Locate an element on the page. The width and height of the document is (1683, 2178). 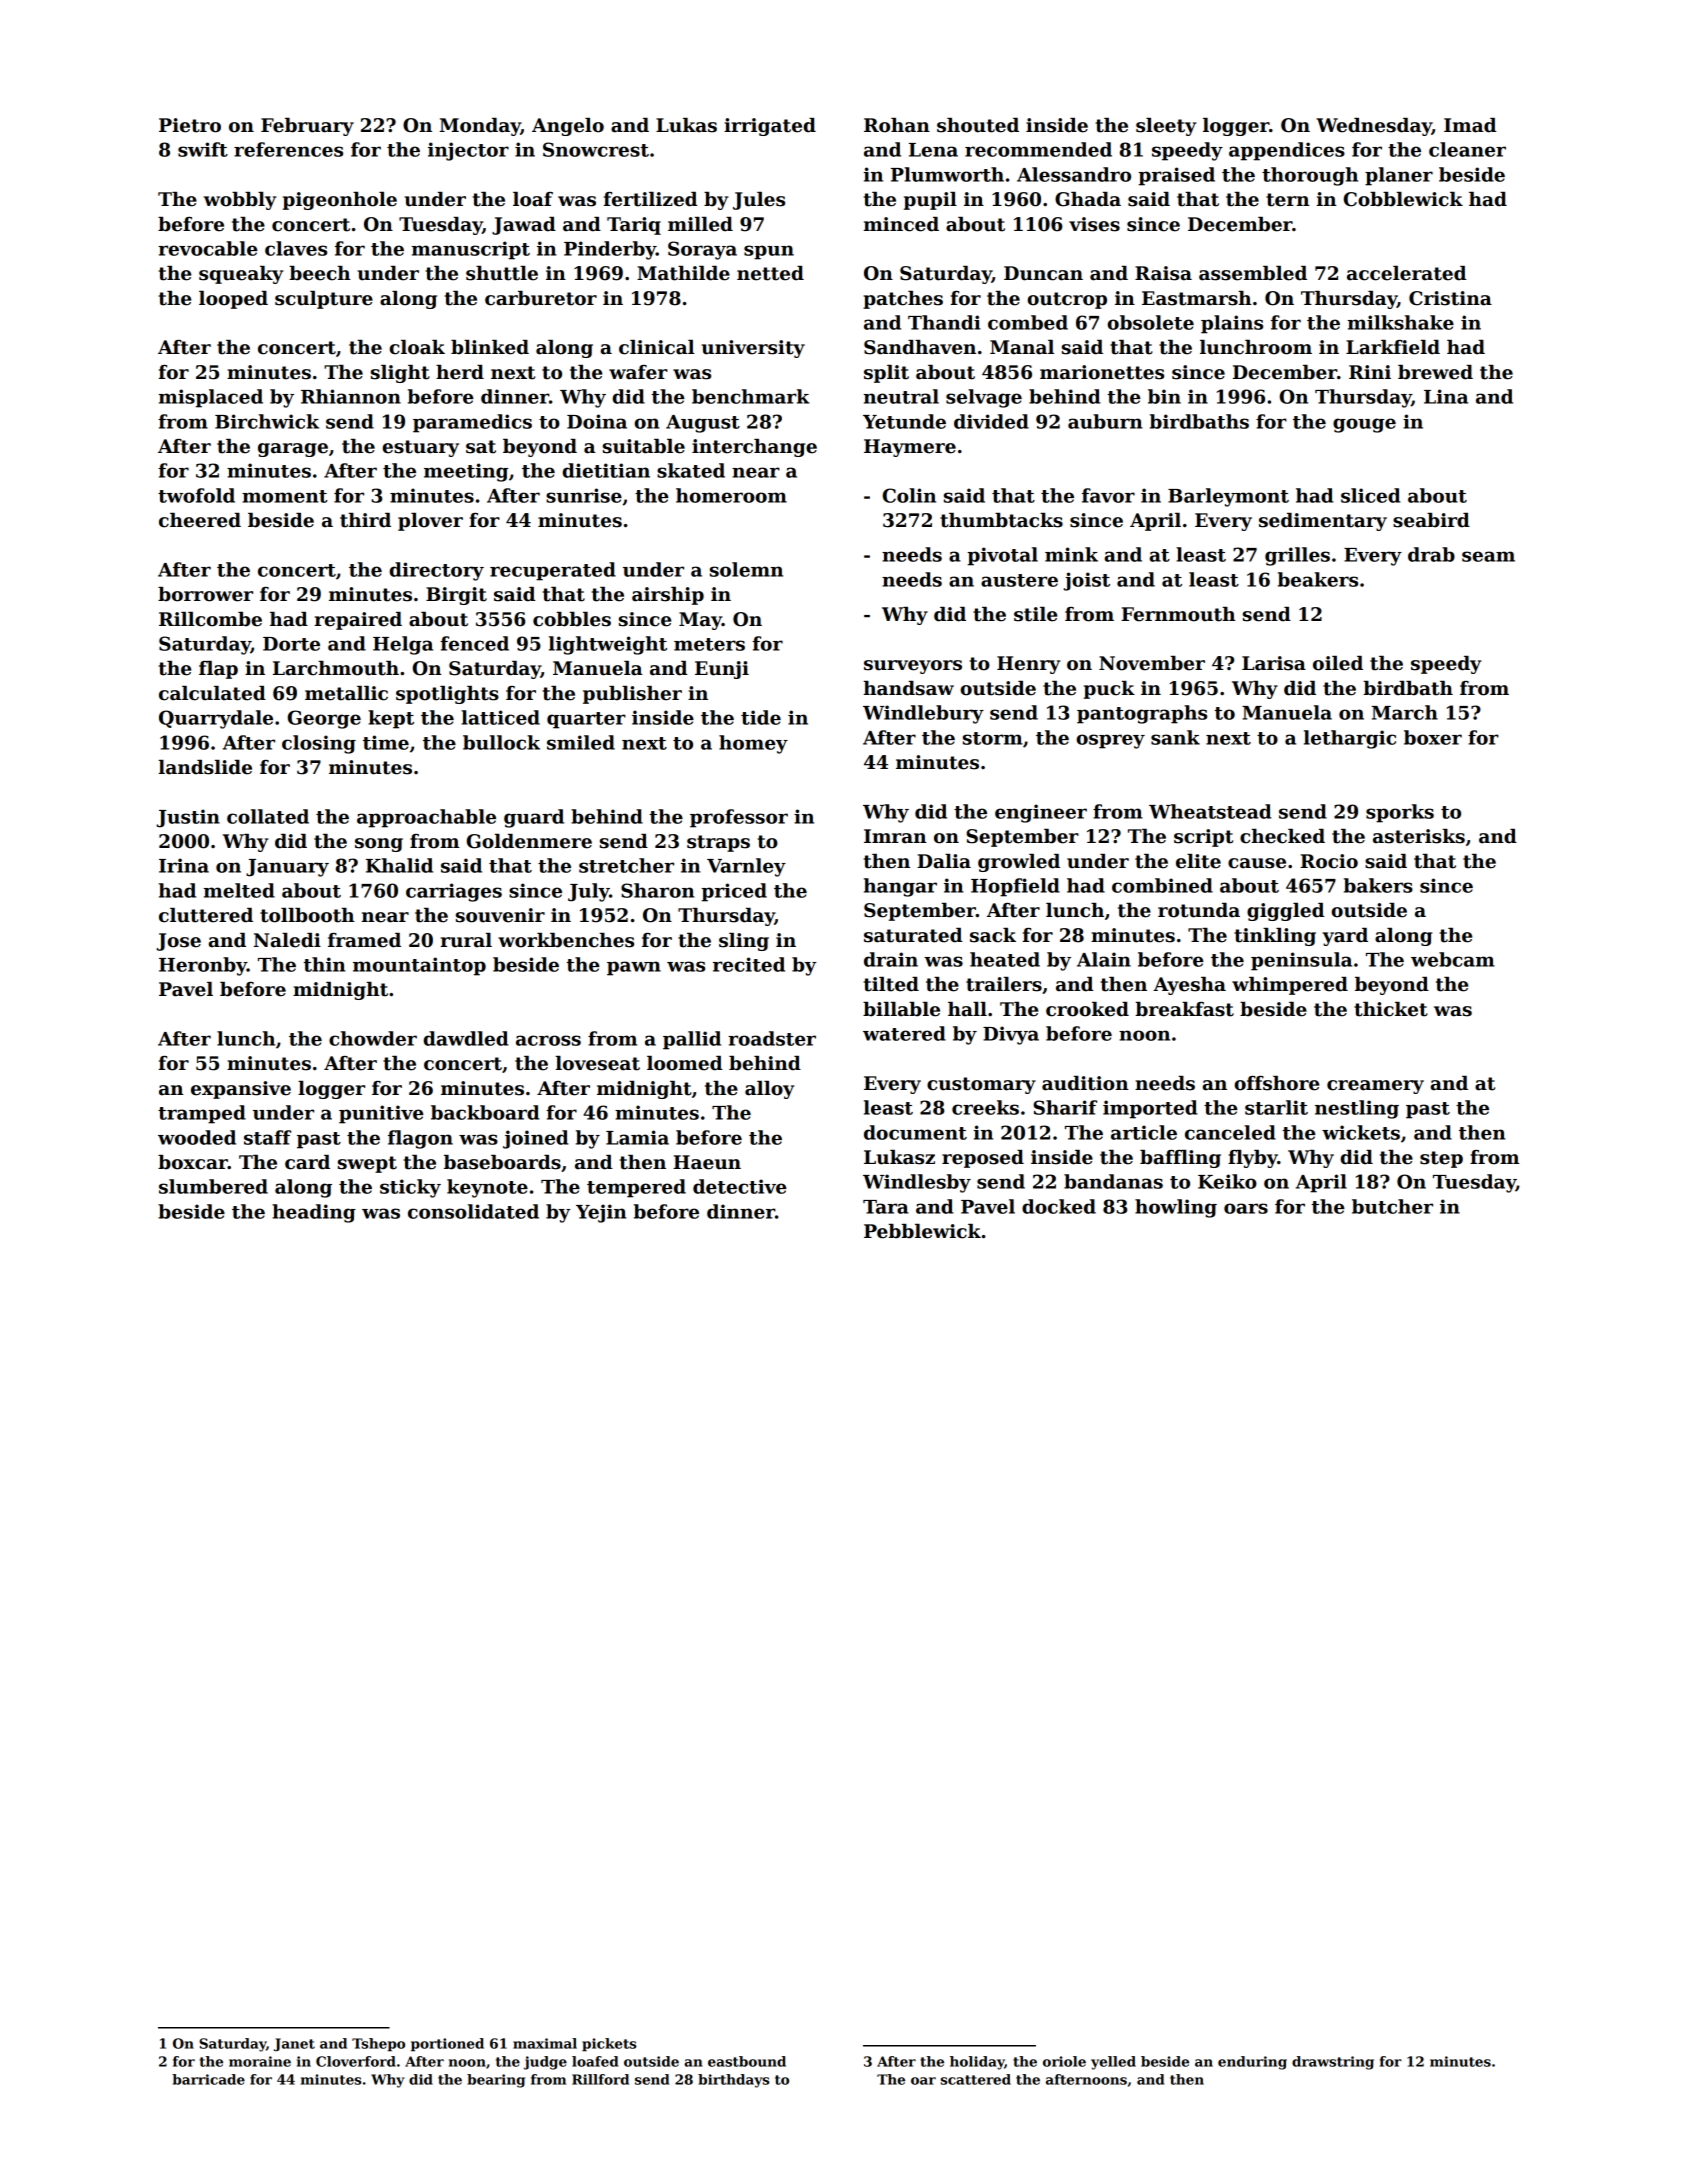
gouge is located at coordinates (1364, 425).
